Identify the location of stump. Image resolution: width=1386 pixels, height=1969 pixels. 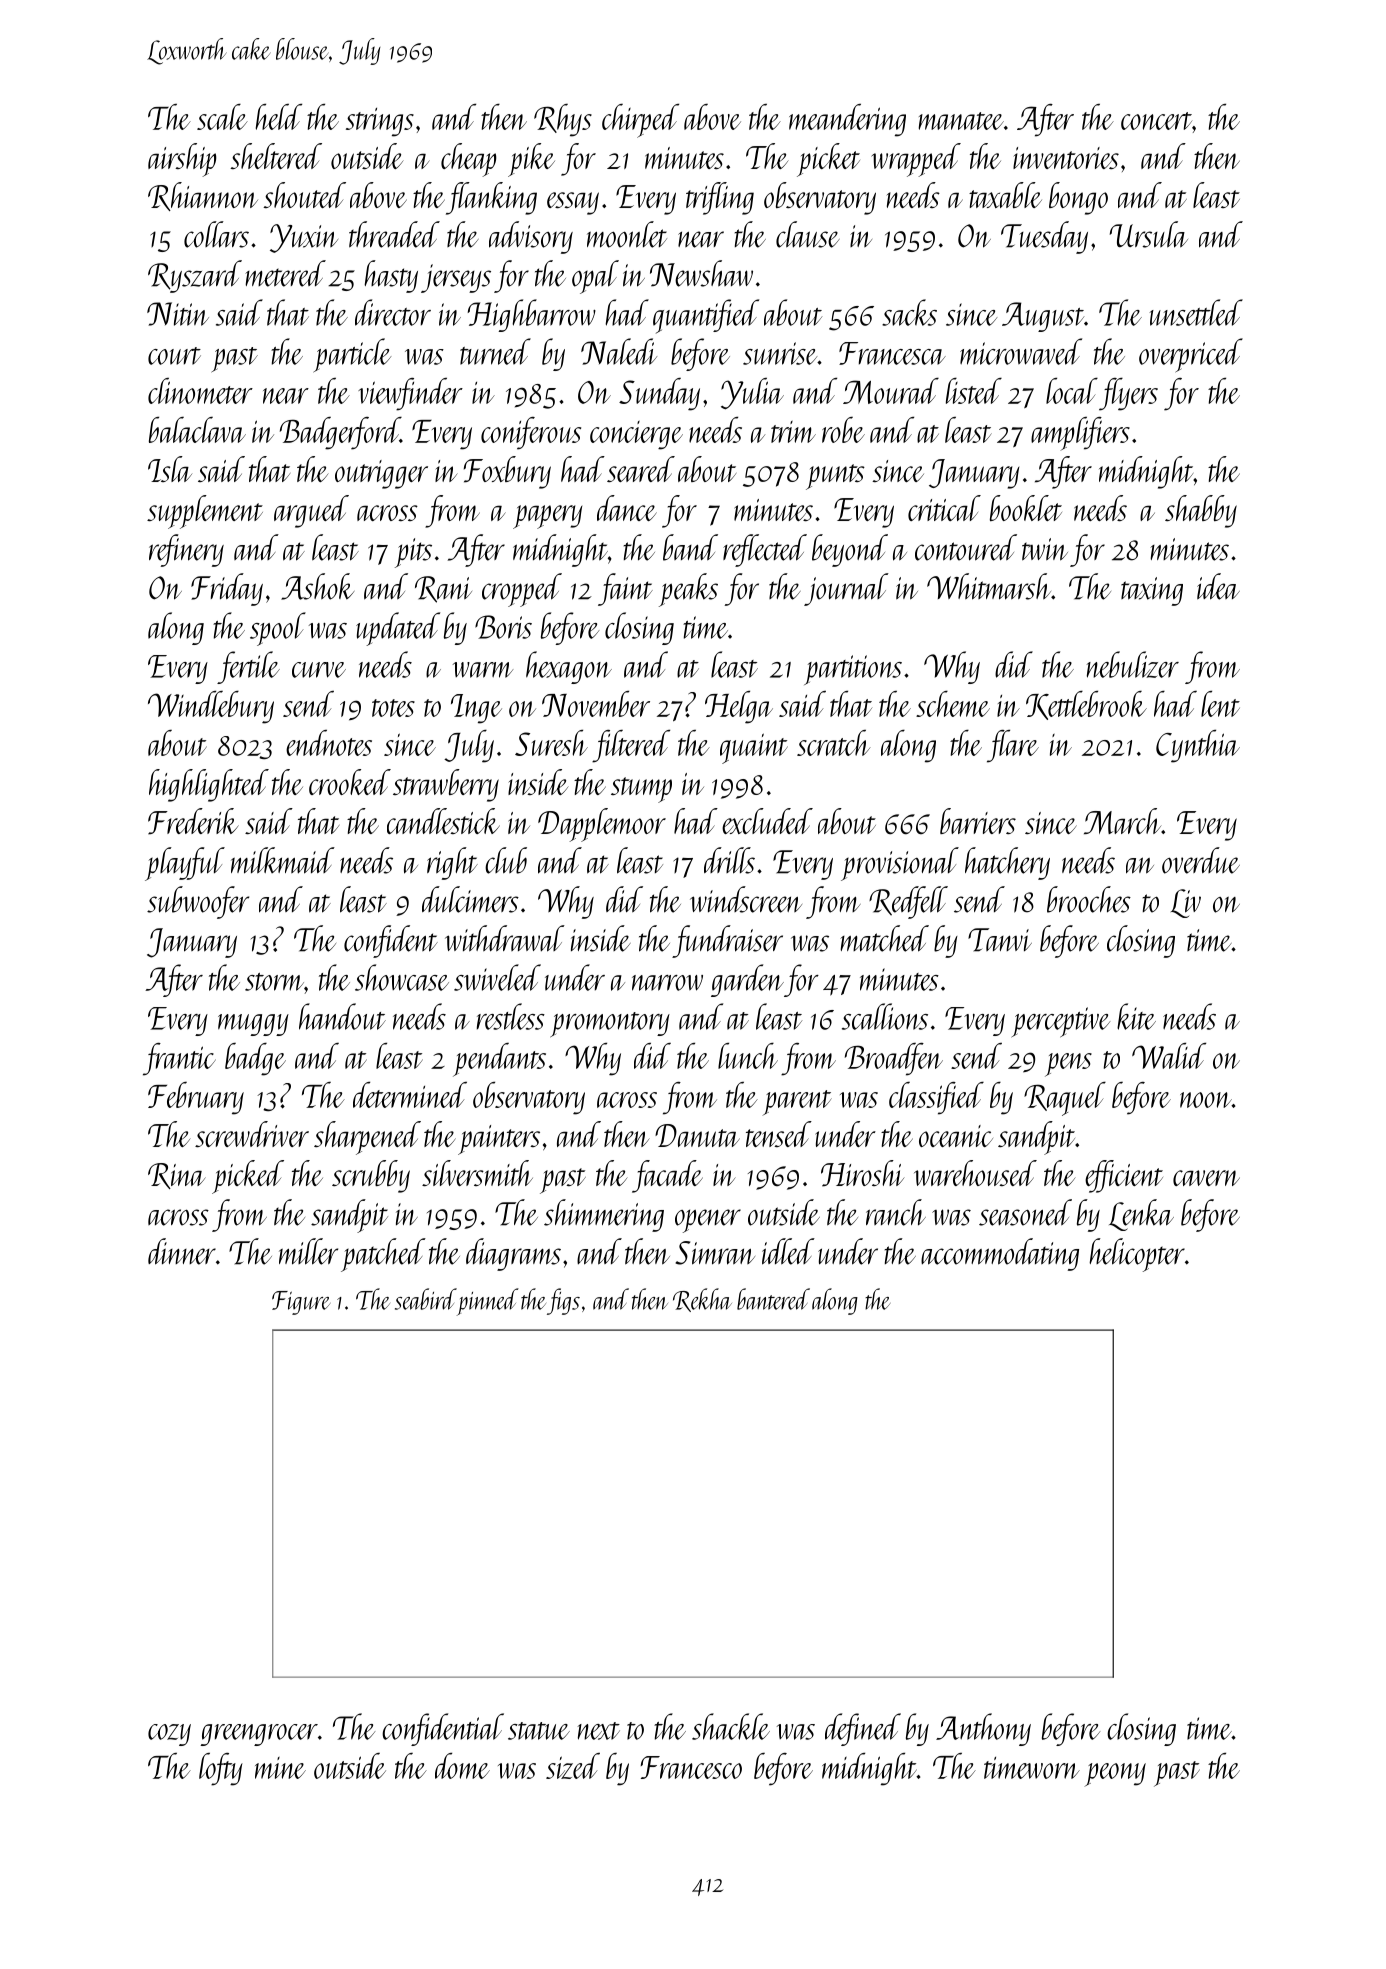
(641, 790).
